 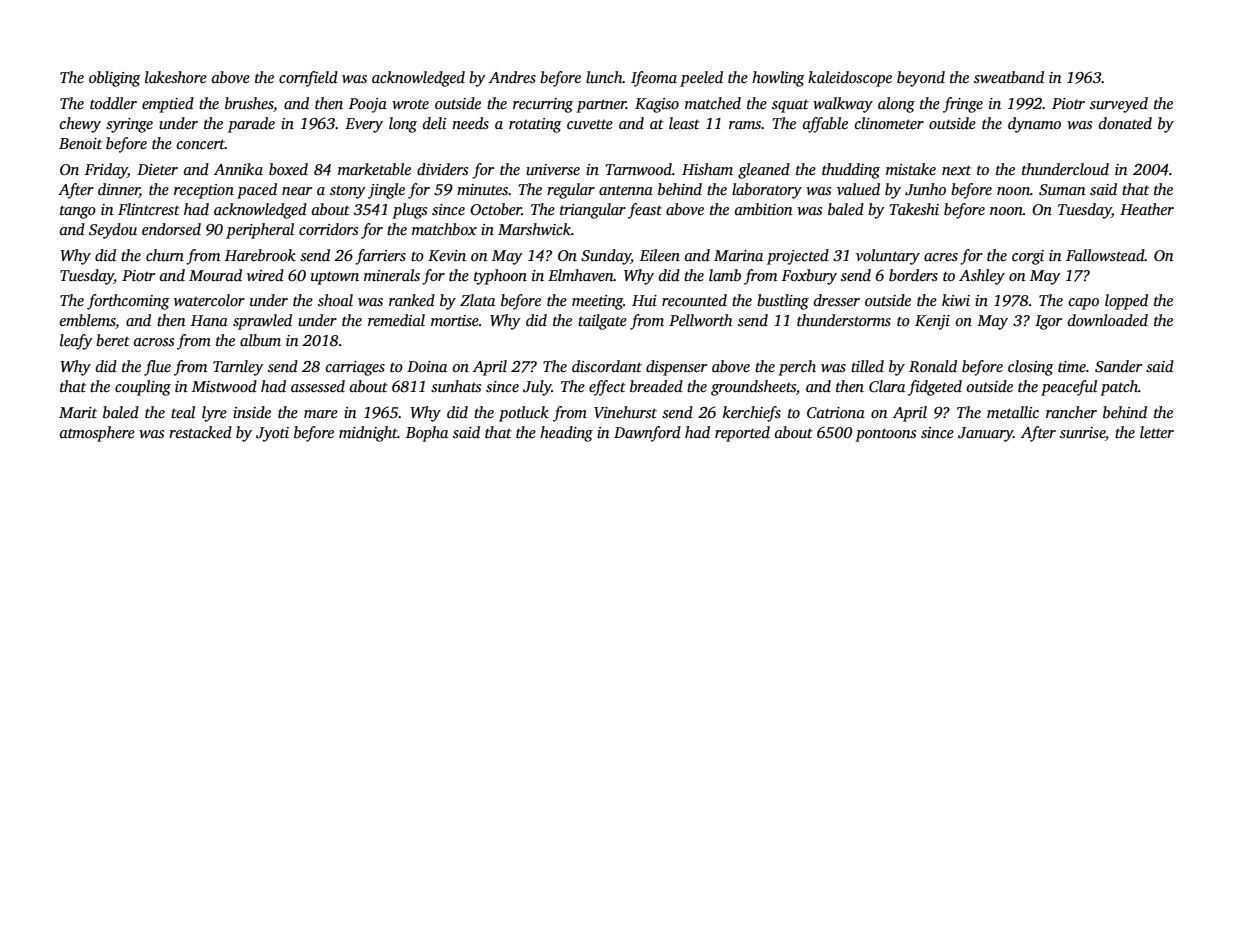 I want to click on donated, so click(x=1125, y=123).
